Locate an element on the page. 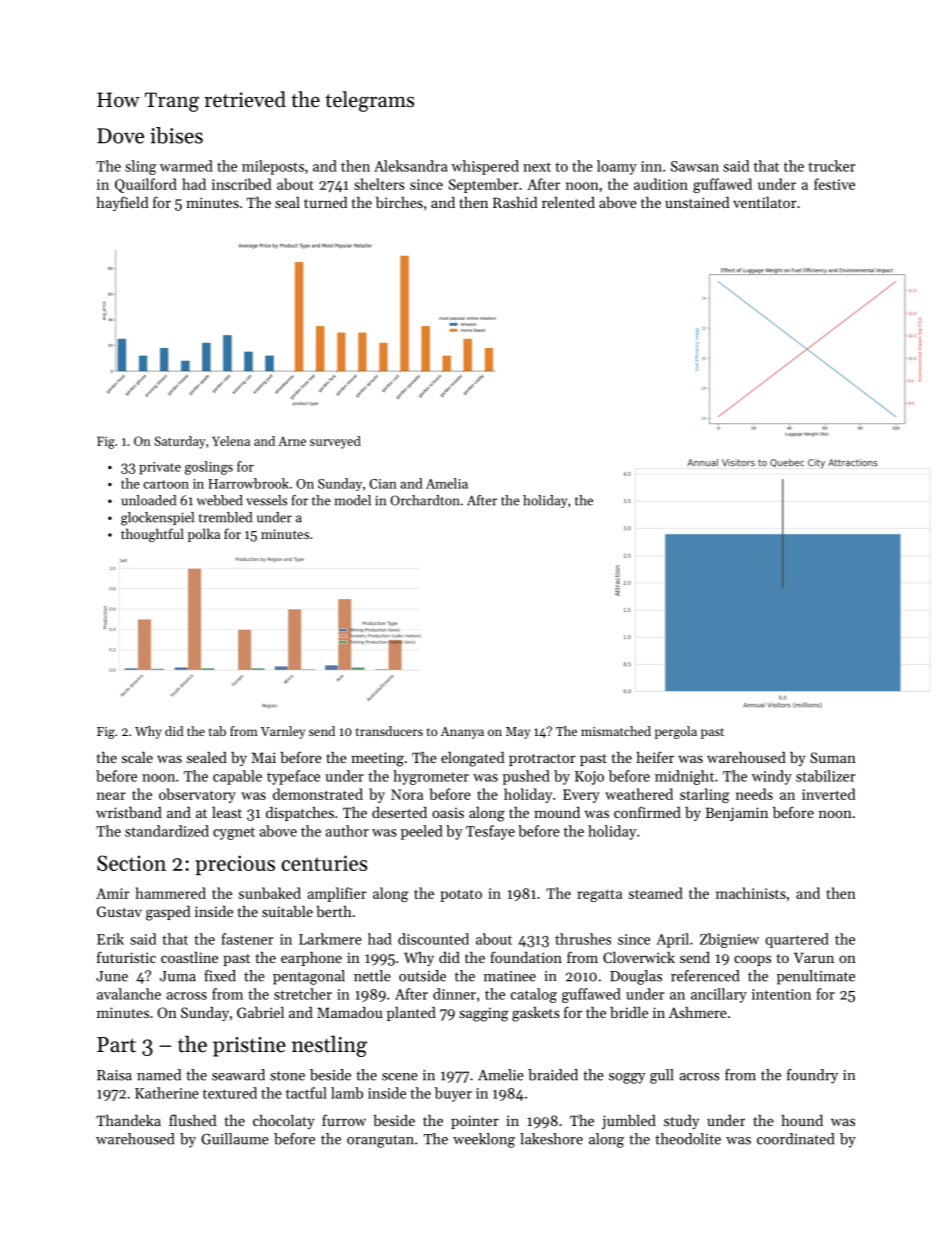 The width and height of the page is (952, 1233). private is located at coordinates (160, 468).
